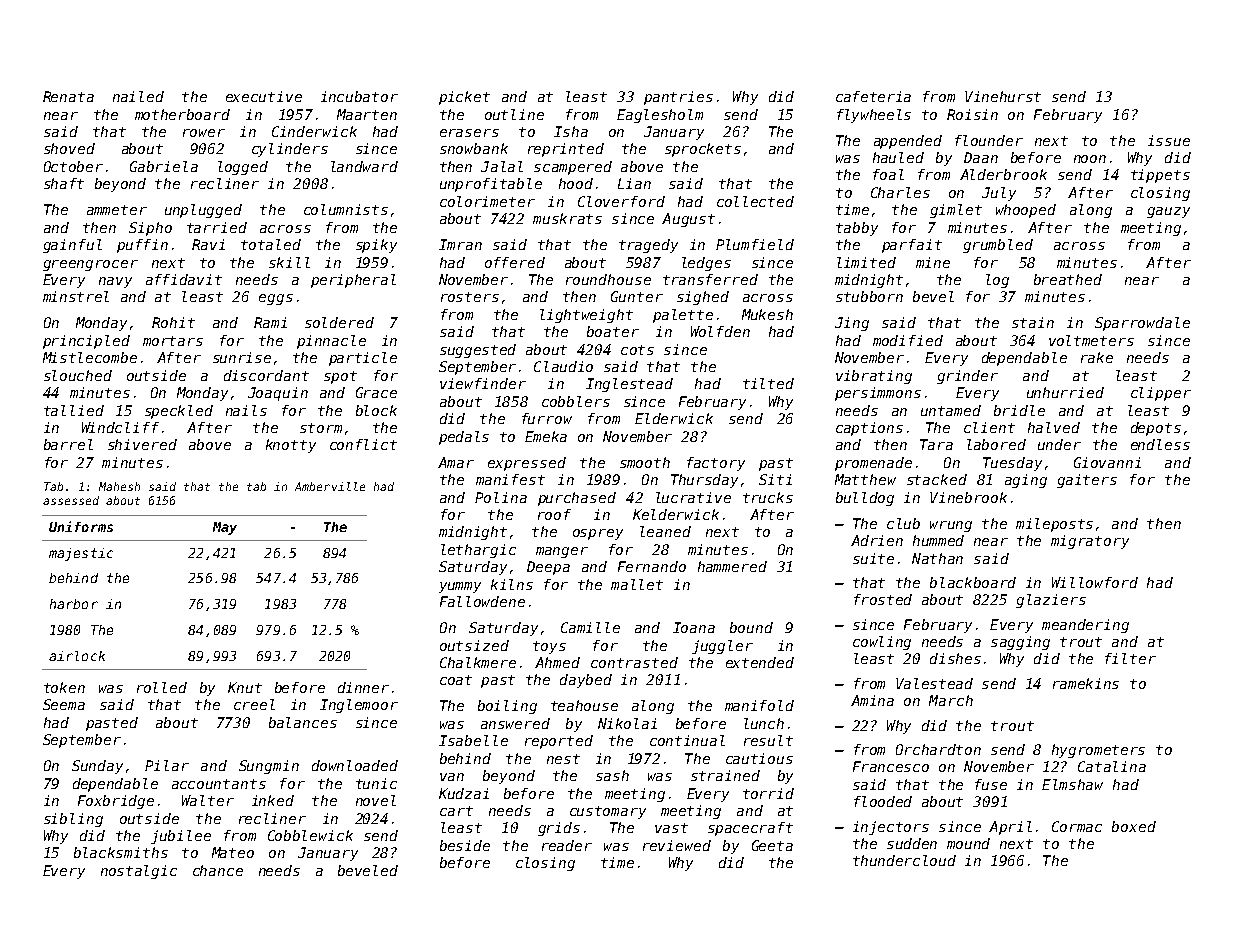  What do you see at coordinates (1003, 96) in the image?
I see `Vinehurst` at bounding box center [1003, 96].
